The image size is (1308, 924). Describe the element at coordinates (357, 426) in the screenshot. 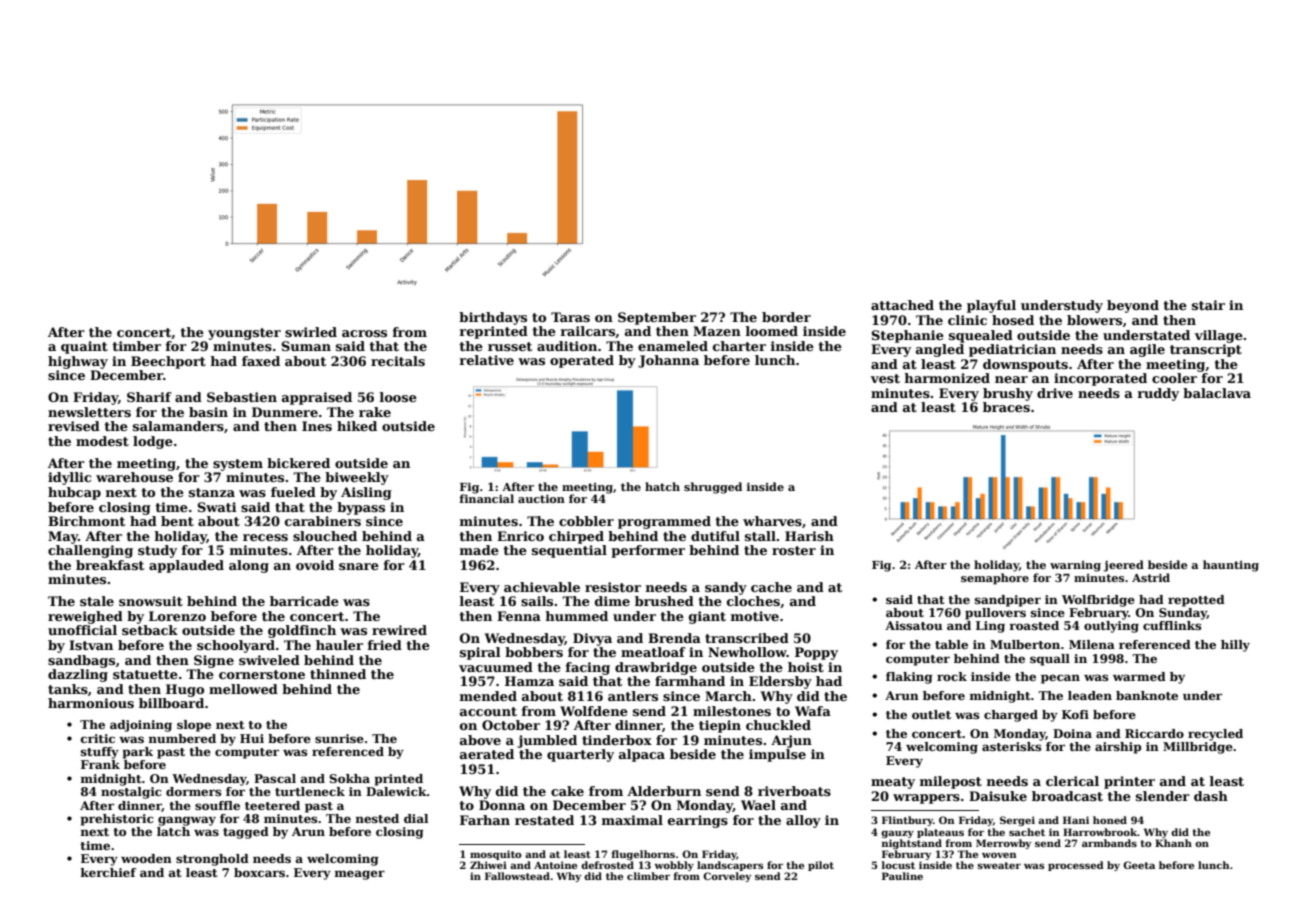

I see `hiked` at that location.
